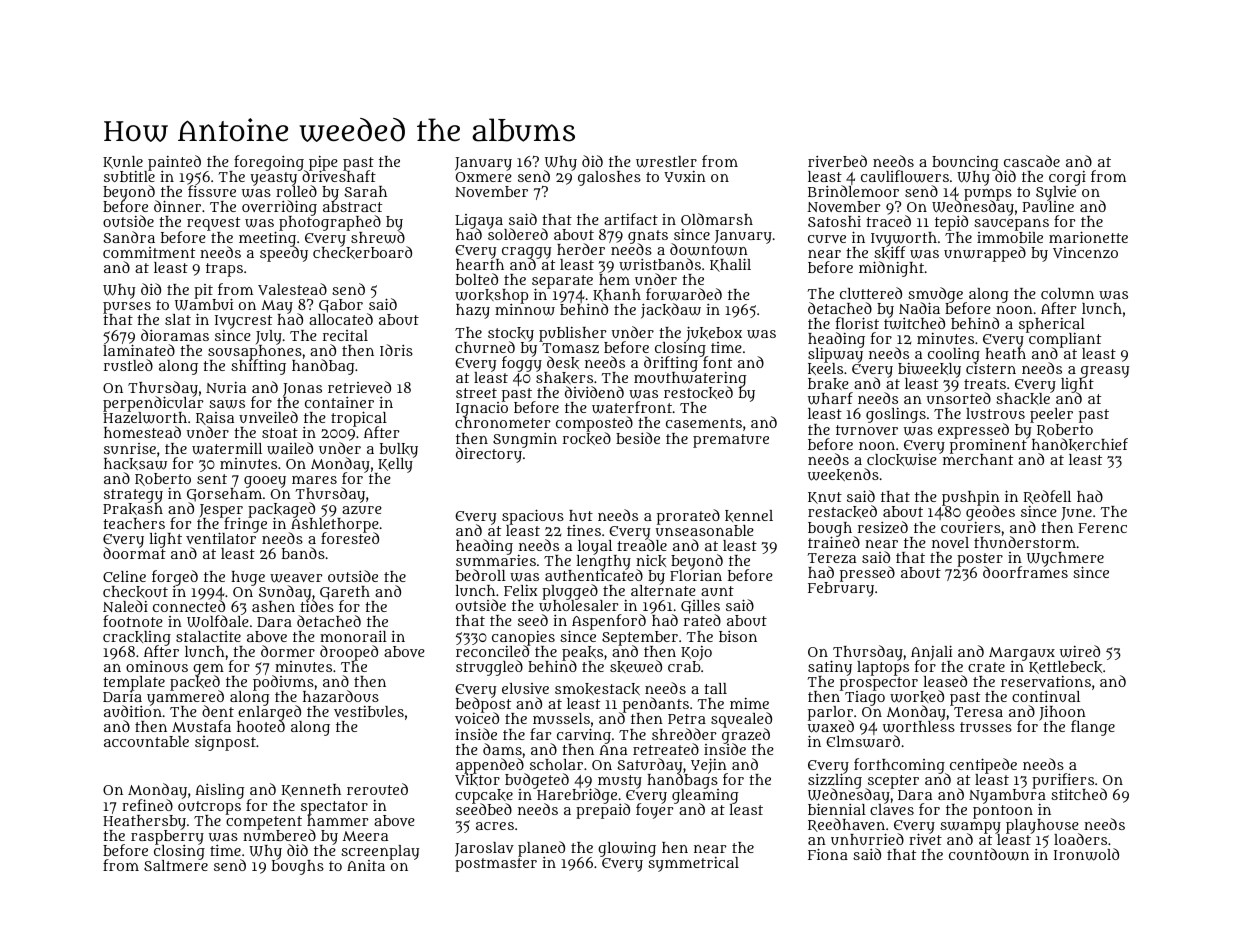 The image size is (1233, 952). I want to click on foyer, so click(655, 811).
